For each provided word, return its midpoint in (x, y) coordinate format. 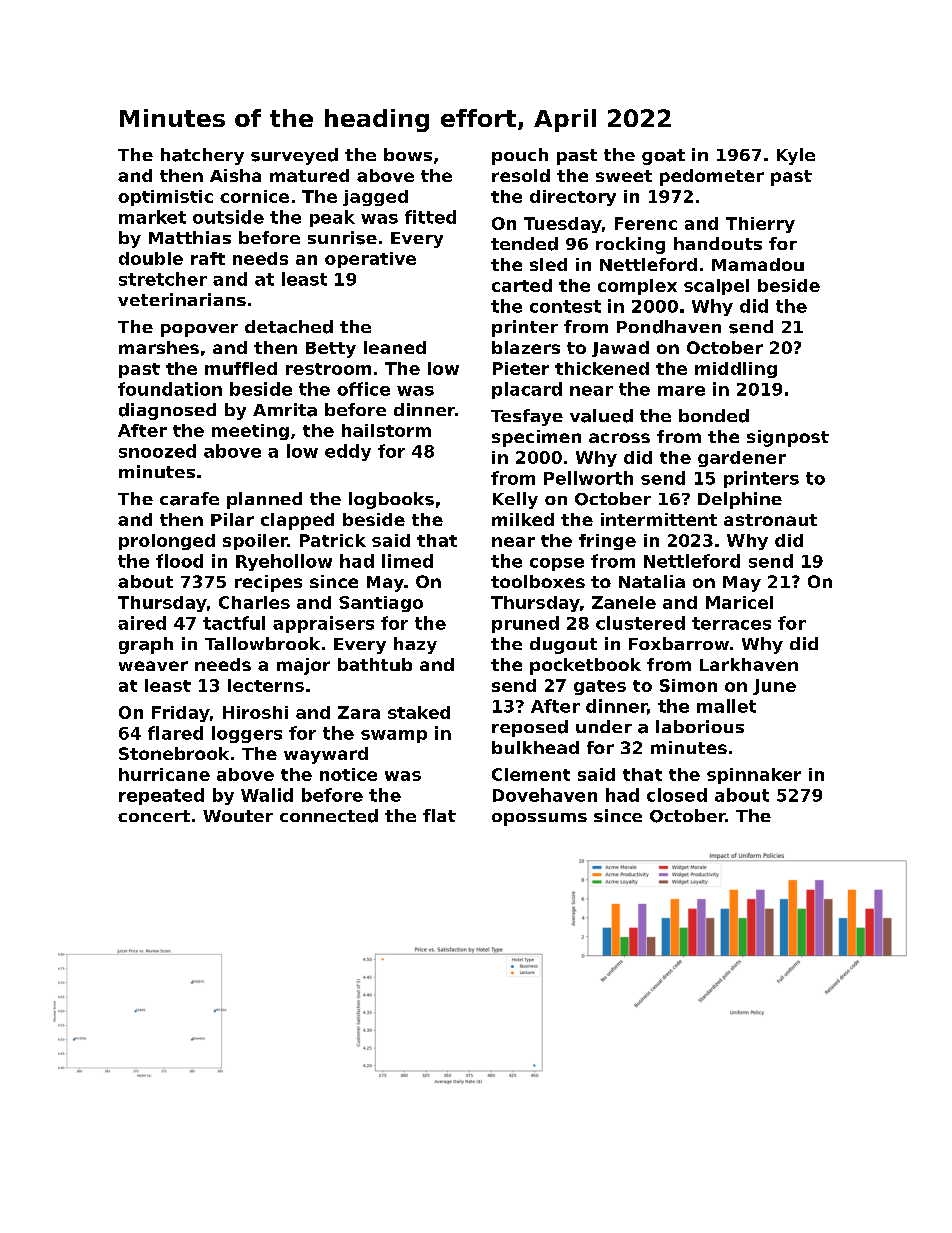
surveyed (294, 156)
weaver (153, 666)
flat (439, 815)
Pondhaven (669, 327)
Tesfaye (527, 417)
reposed (530, 728)
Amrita (285, 410)
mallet (726, 706)
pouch (520, 156)
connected (329, 816)
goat (663, 157)
